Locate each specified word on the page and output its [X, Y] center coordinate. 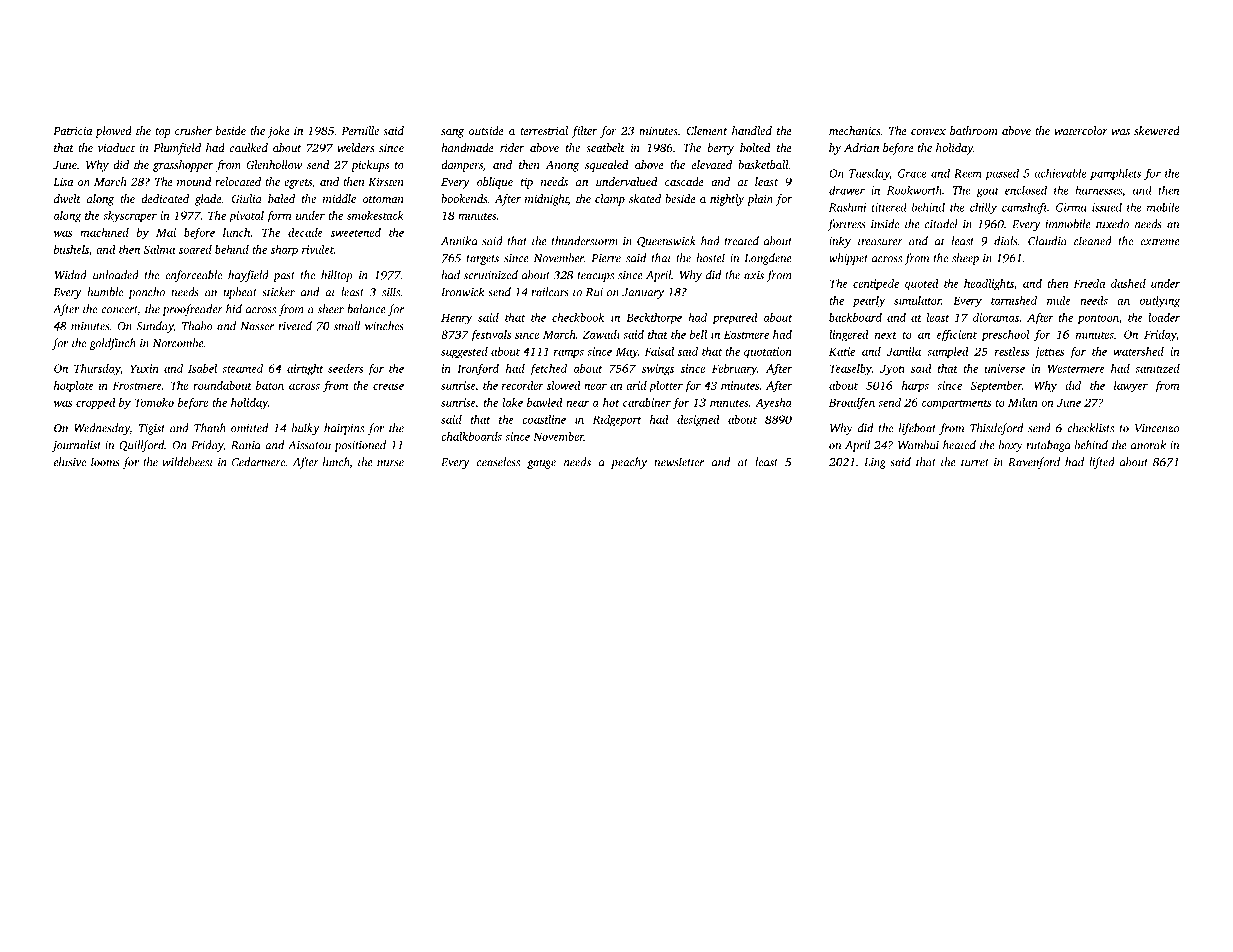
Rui [594, 292]
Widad [70, 275]
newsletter [679, 462]
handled [752, 130]
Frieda [1089, 283]
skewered [1157, 130]
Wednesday [102, 429]
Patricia [72, 130]
